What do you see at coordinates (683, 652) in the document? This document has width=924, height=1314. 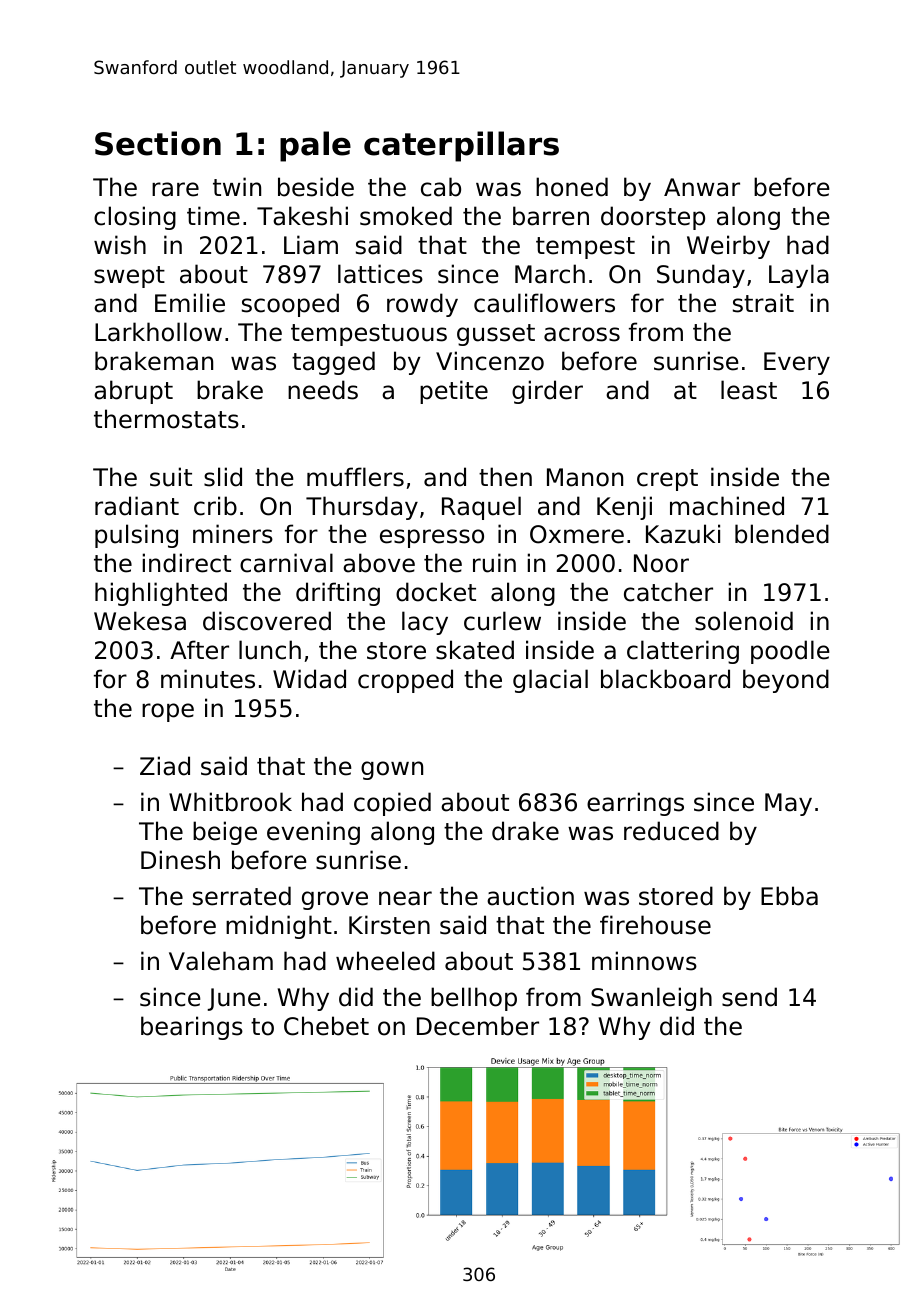 I see `clattering` at bounding box center [683, 652].
